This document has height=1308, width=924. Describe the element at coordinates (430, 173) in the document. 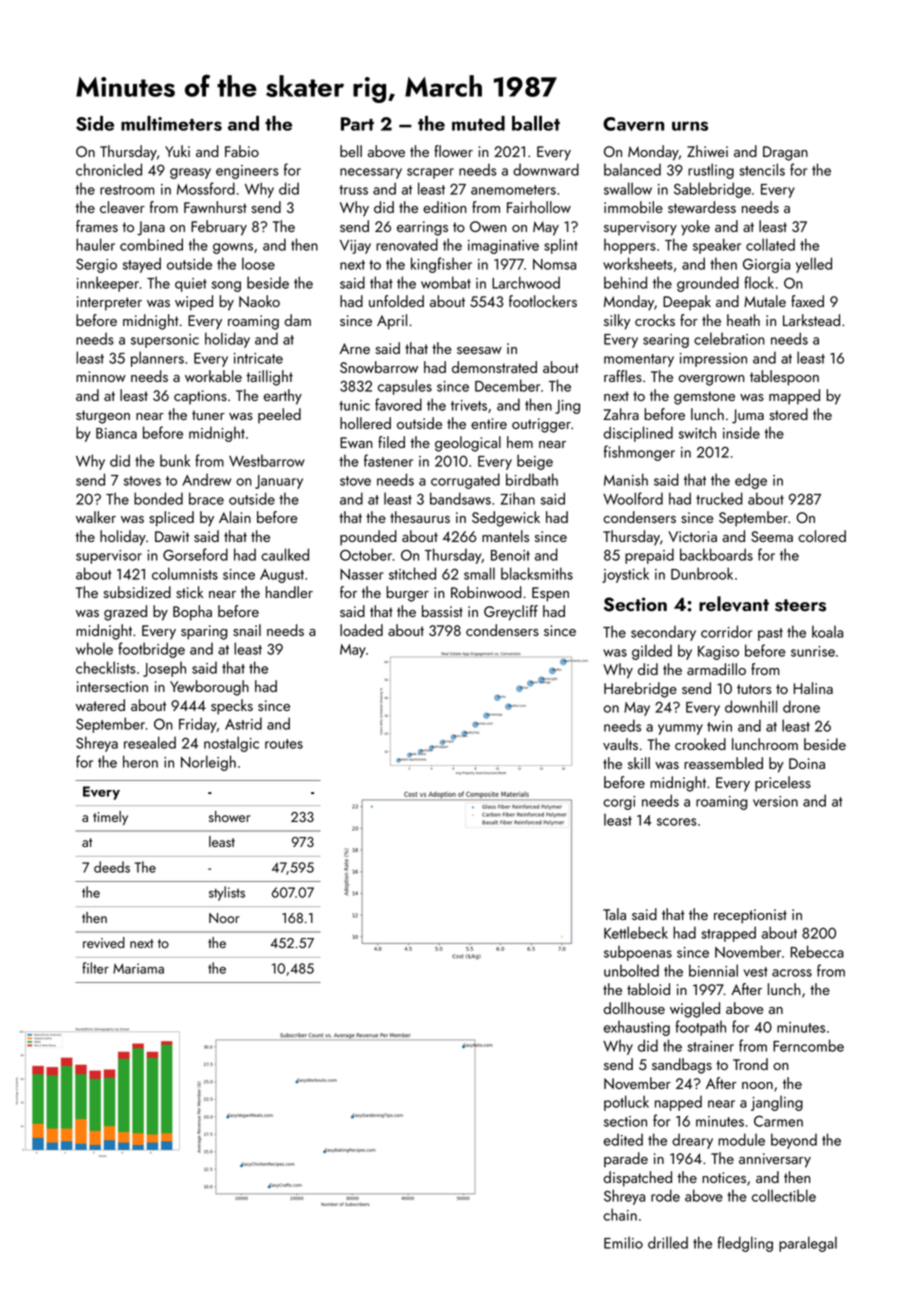

I see `scraper` at that location.
